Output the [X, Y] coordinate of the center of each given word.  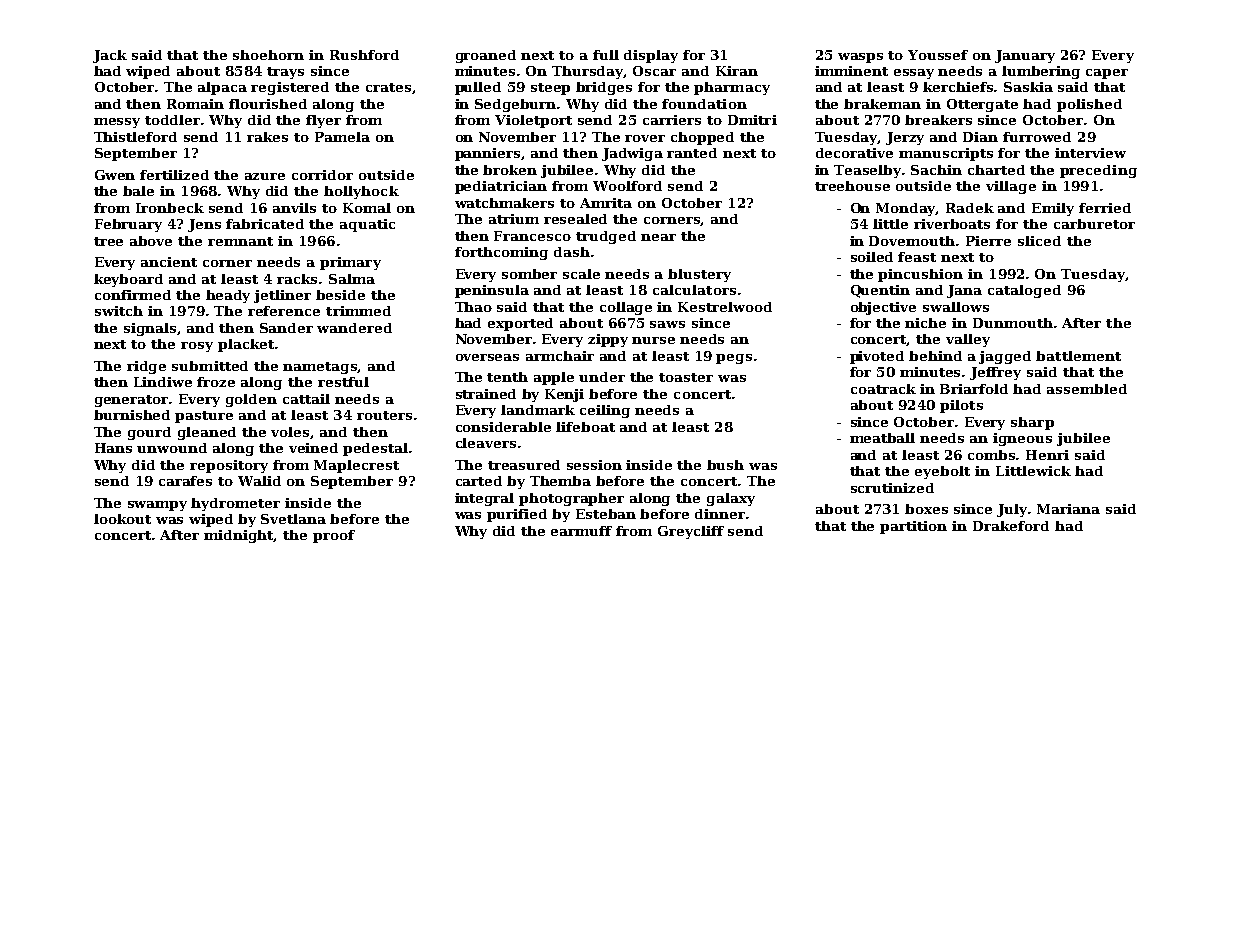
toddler [172, 120]
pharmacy [732, 88]
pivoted [877, 357]
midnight [239, 536]
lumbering [1041, 72]
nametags [320, 368]
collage [626, 308]
